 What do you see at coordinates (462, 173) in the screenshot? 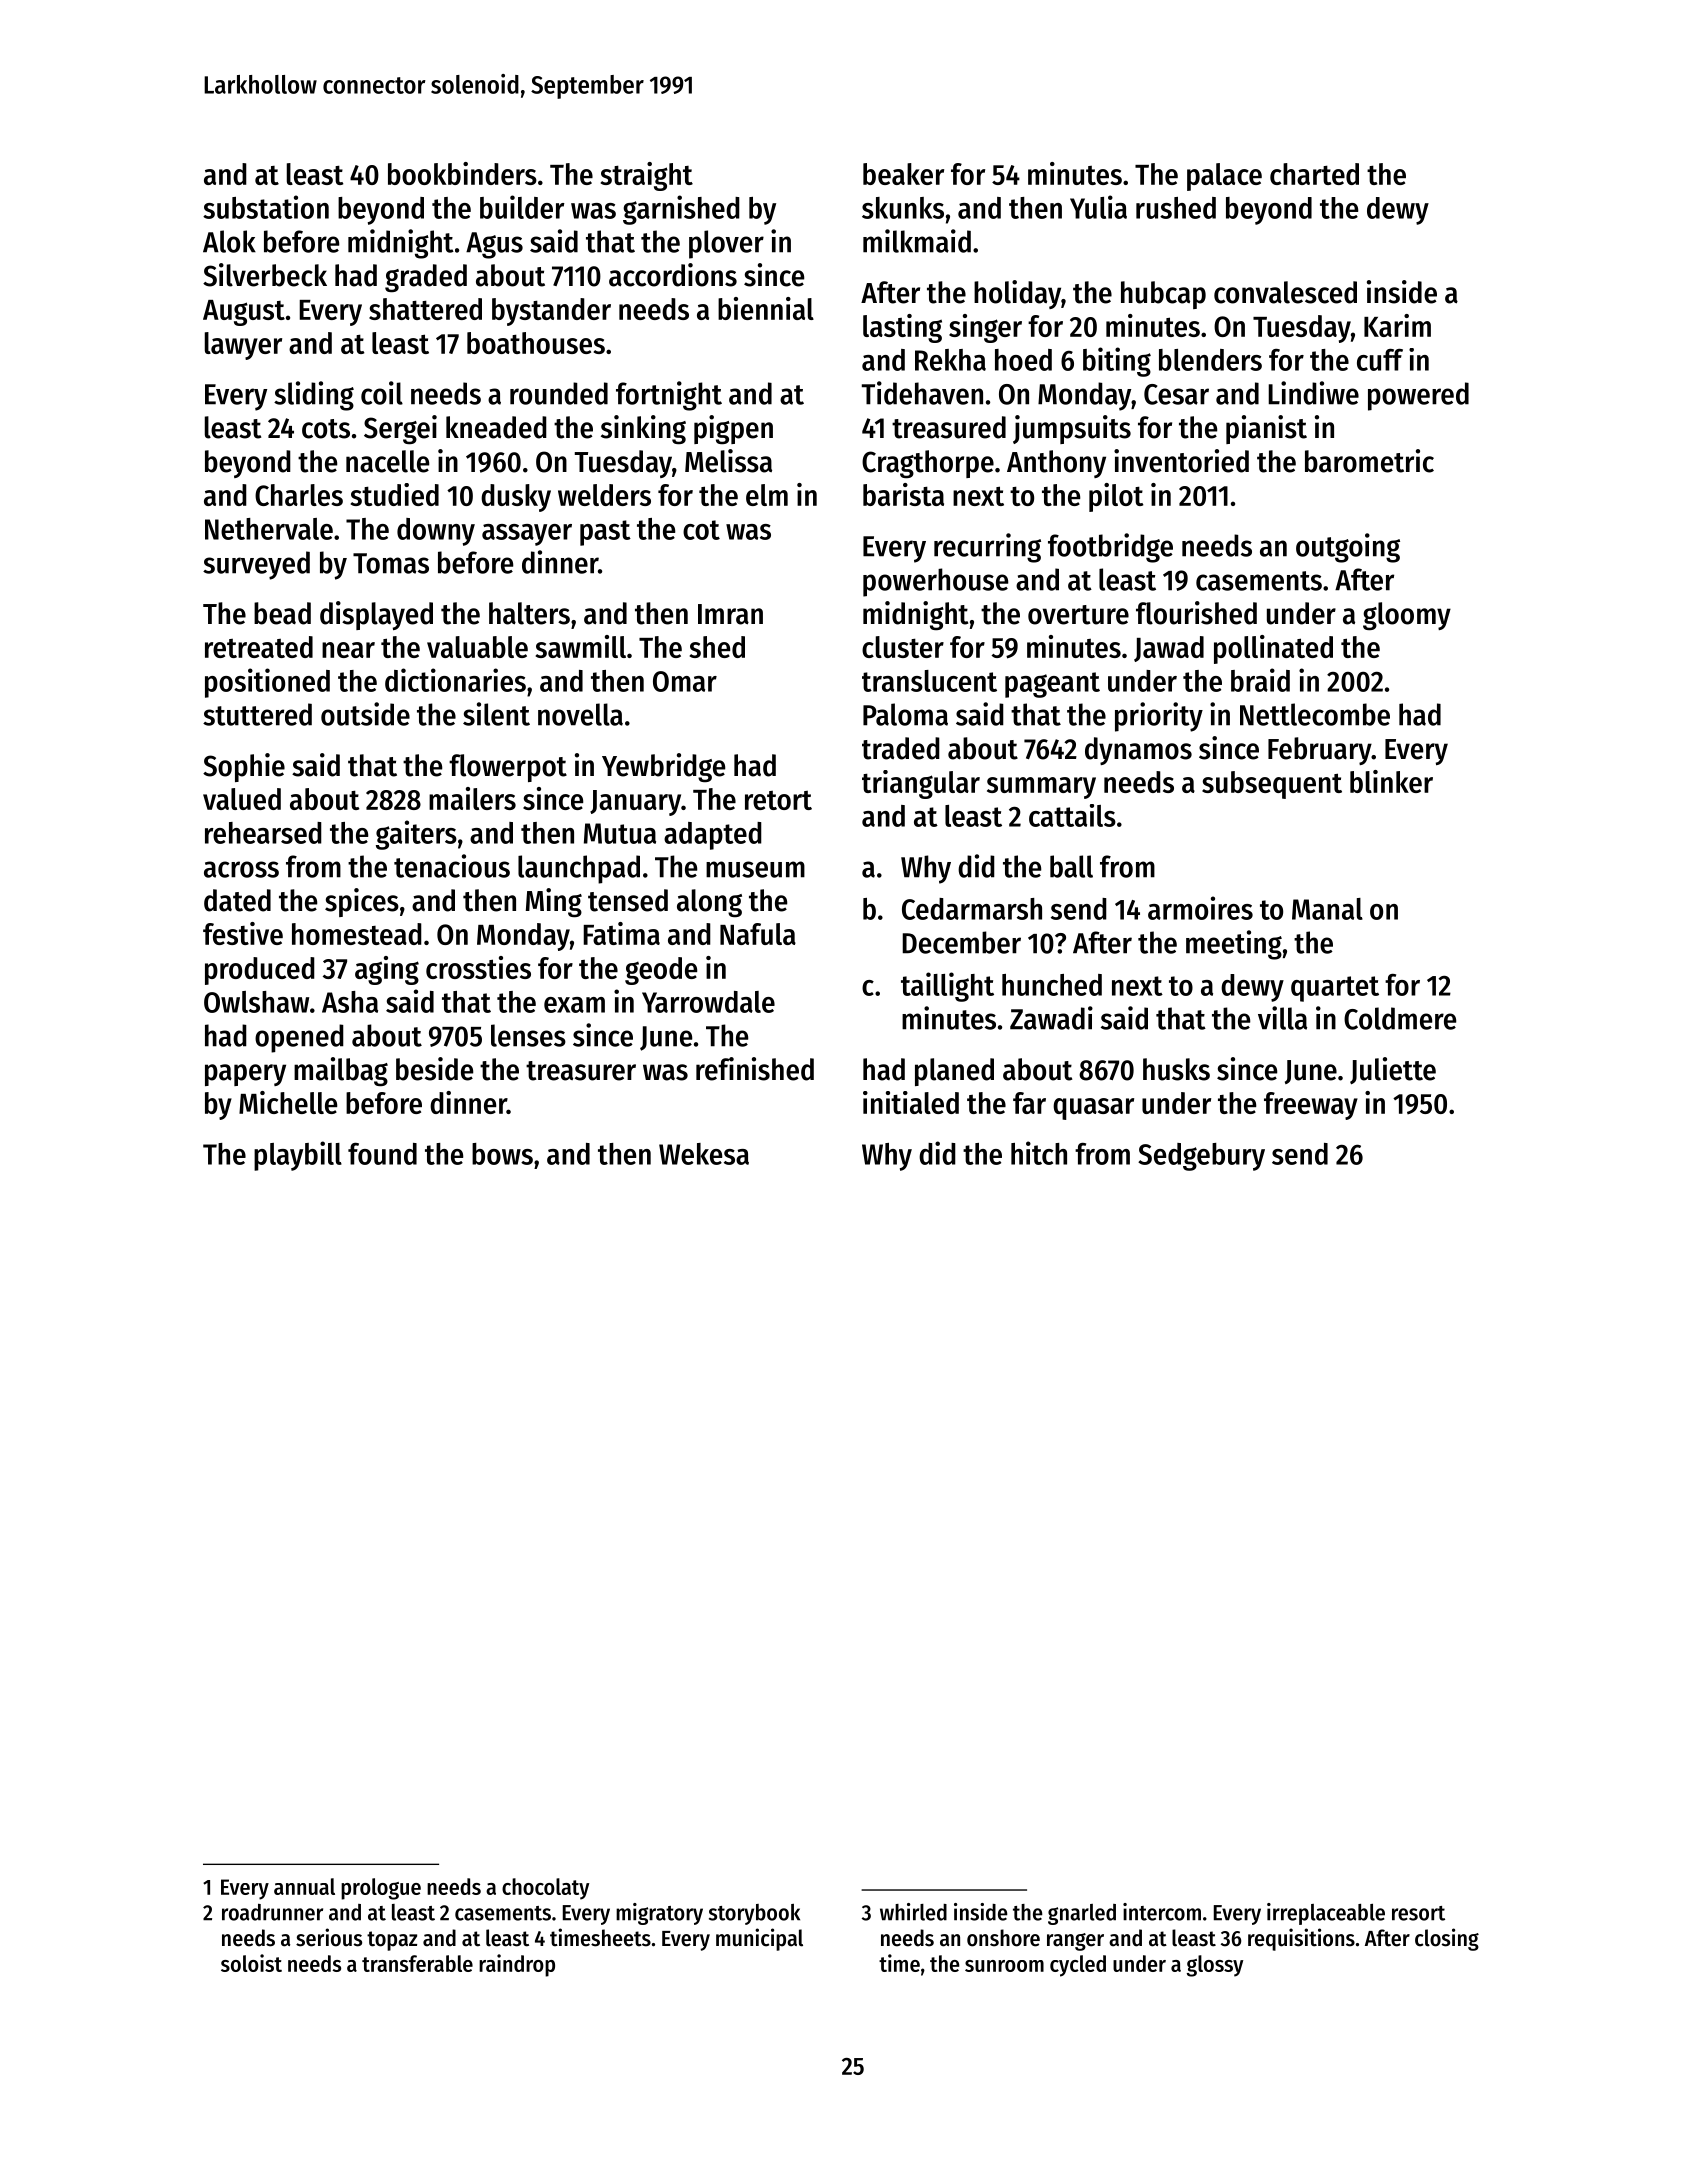
I see `bookbinders` at bounding box center [462, 173].
